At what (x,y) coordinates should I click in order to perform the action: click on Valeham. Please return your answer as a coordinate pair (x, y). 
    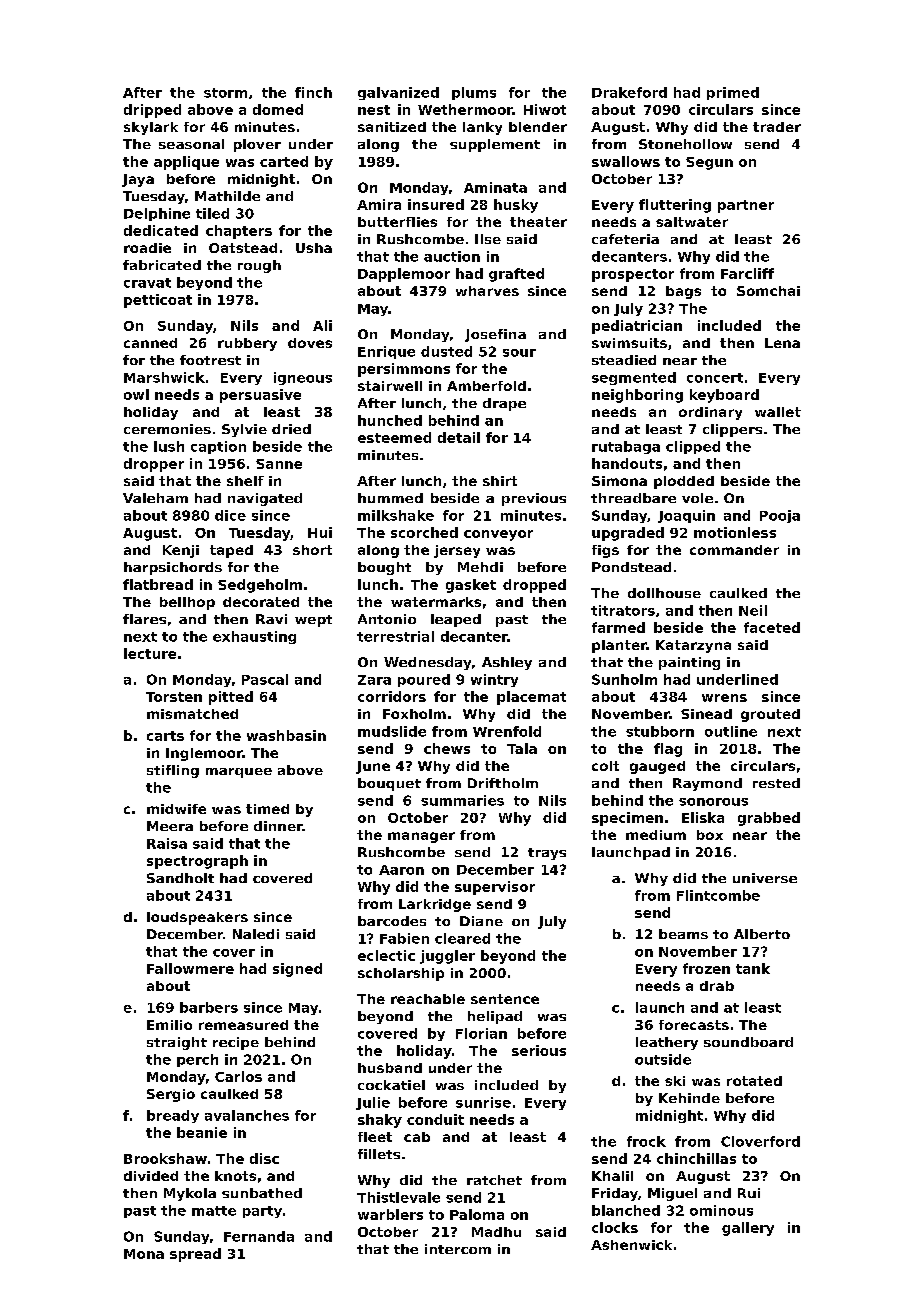
    Looking at the image, I should click on (155, 498).
